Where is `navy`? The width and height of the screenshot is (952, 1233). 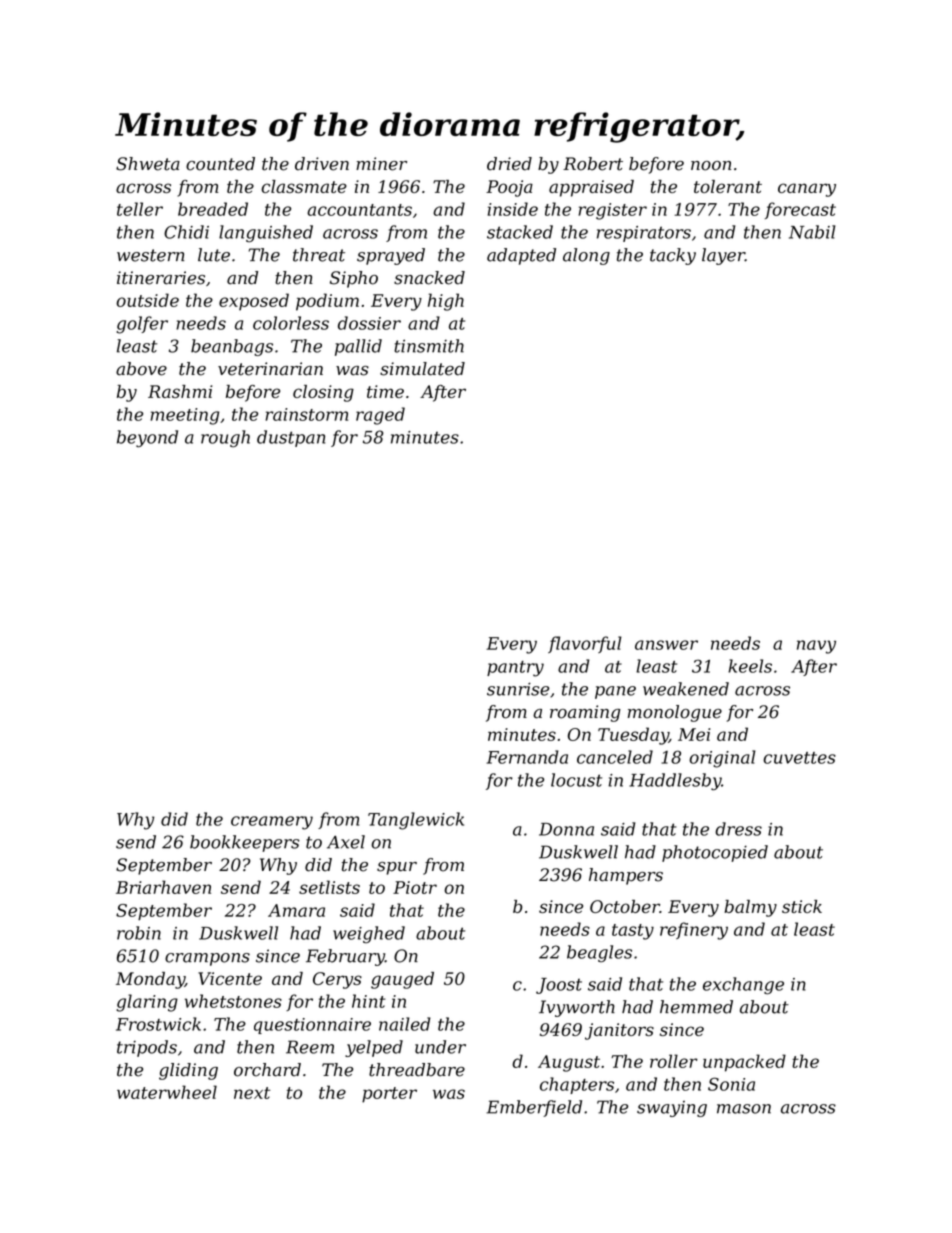
navy is located at coordinates (816, 647).
